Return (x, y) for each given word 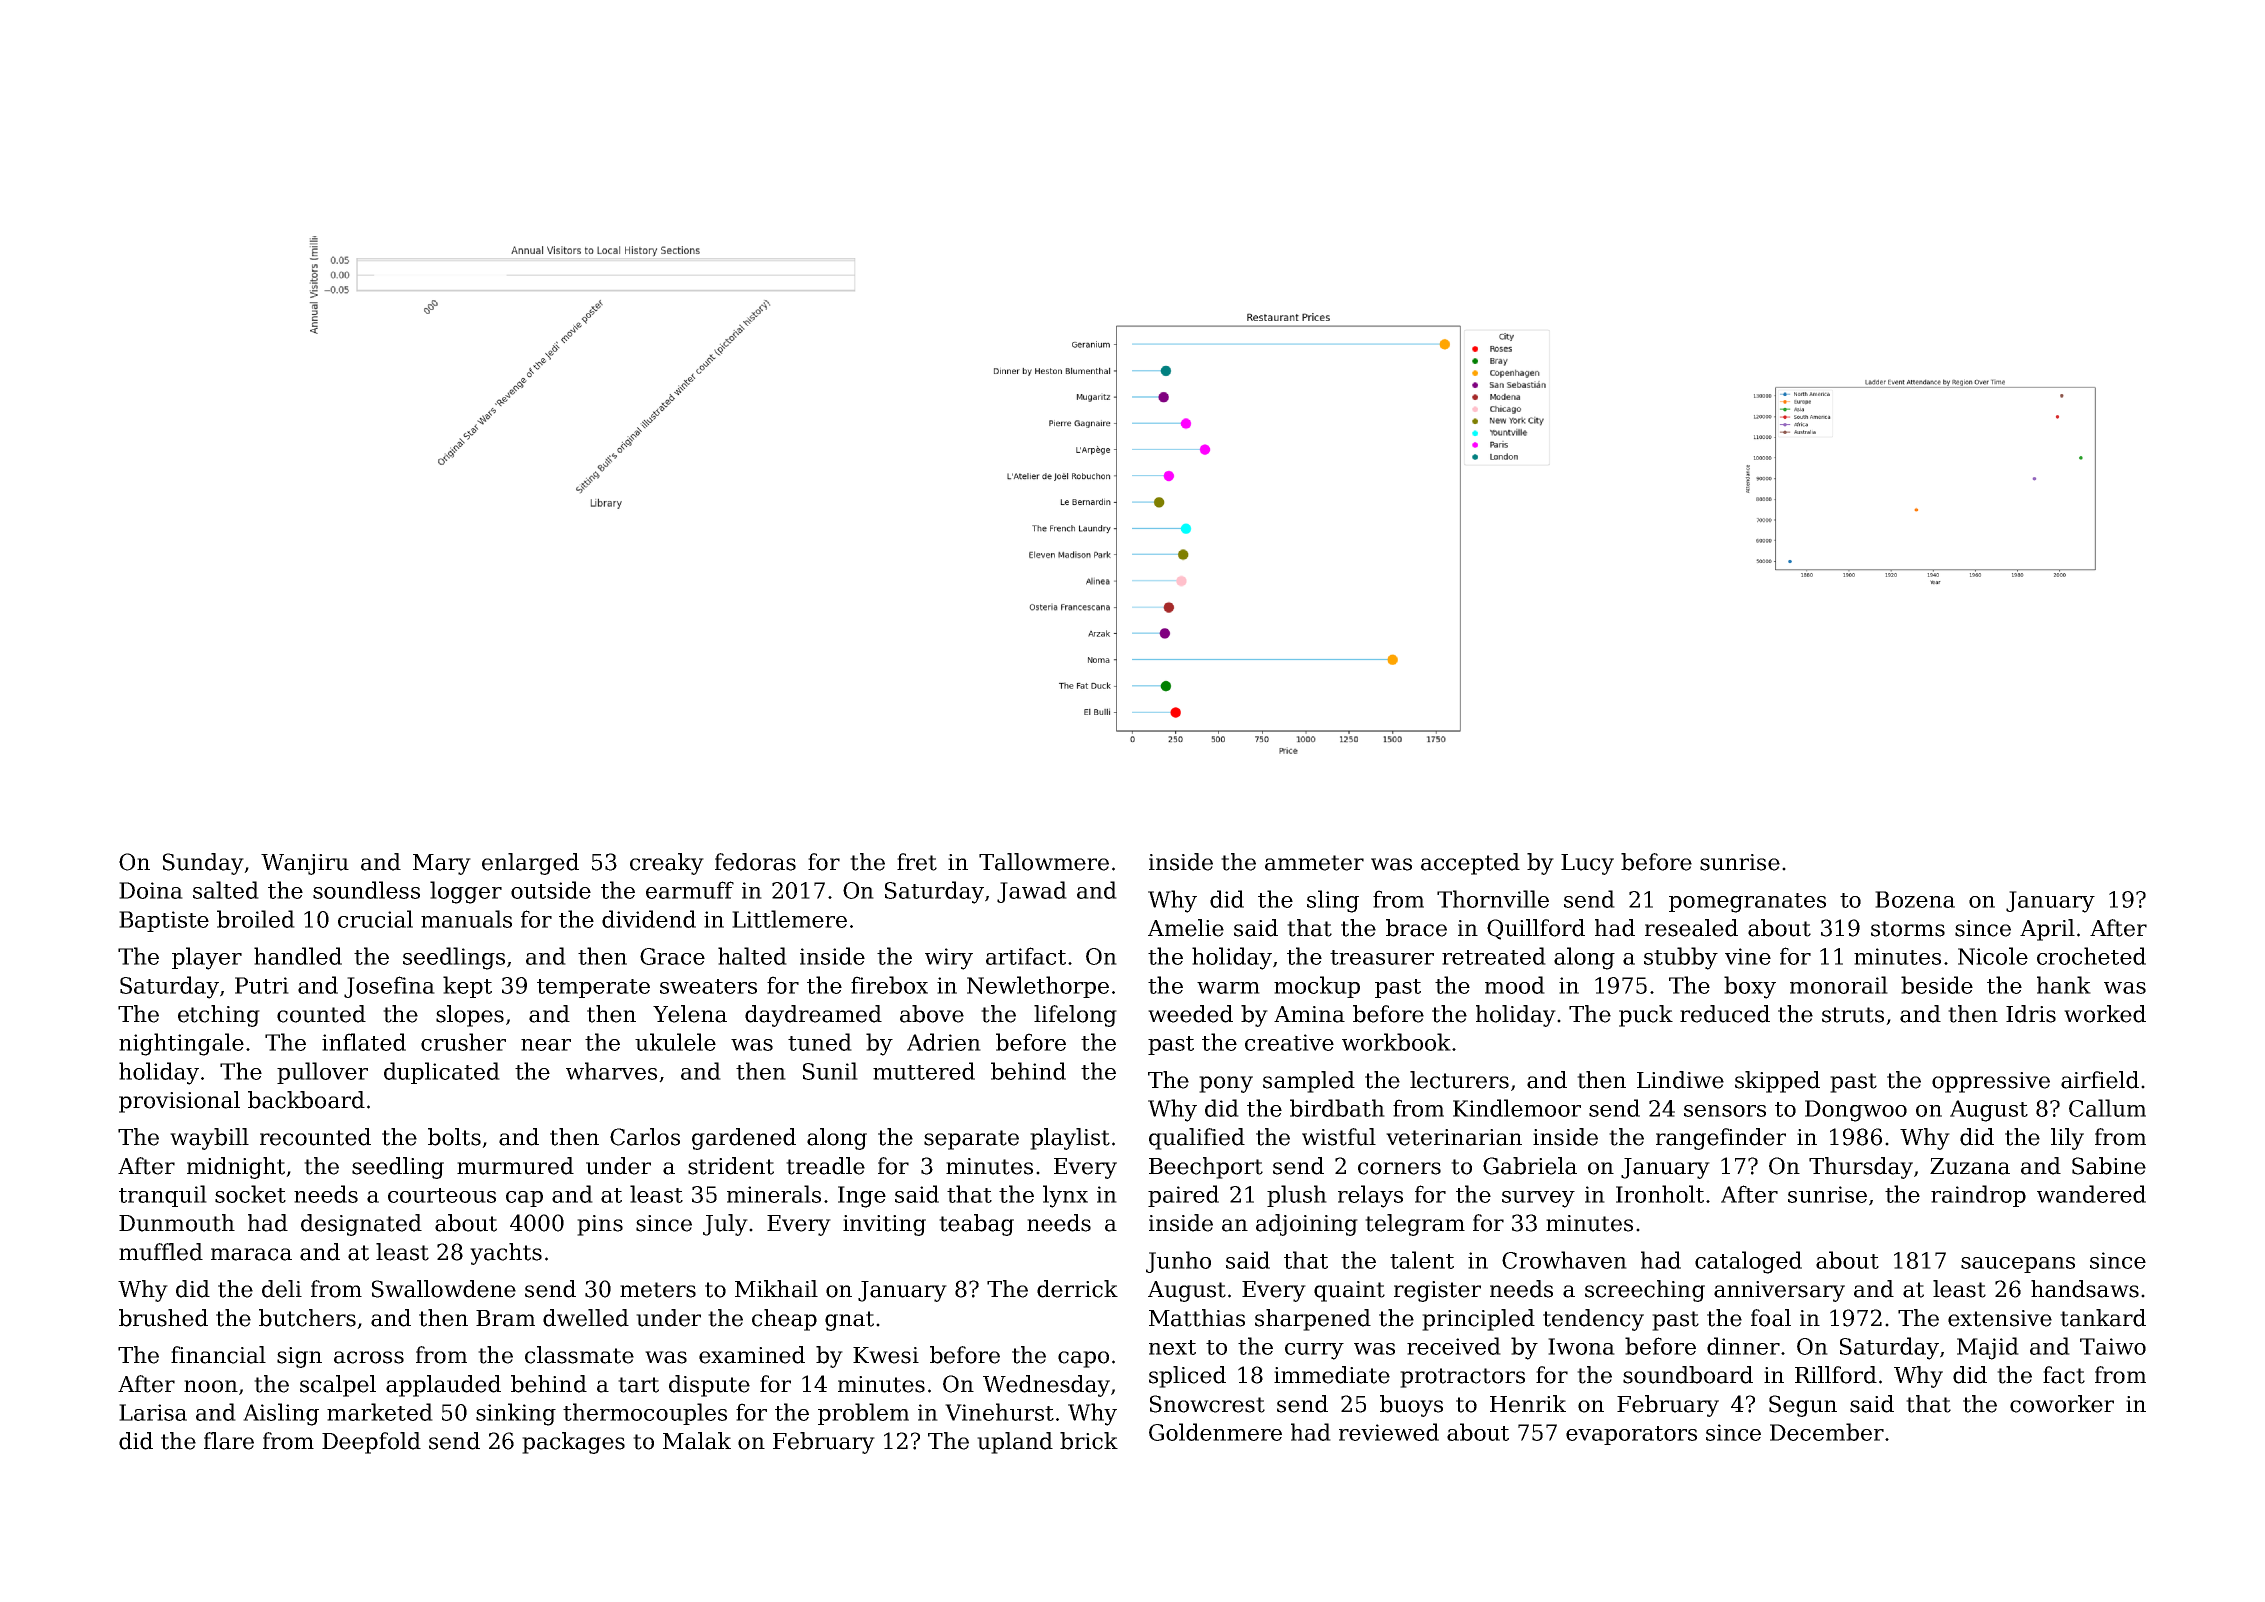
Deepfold (371, 1443)
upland (1015, 1443)
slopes (470, 1016)
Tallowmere (1044, 862)
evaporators (1631, 1435)
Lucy (1587, 864)
